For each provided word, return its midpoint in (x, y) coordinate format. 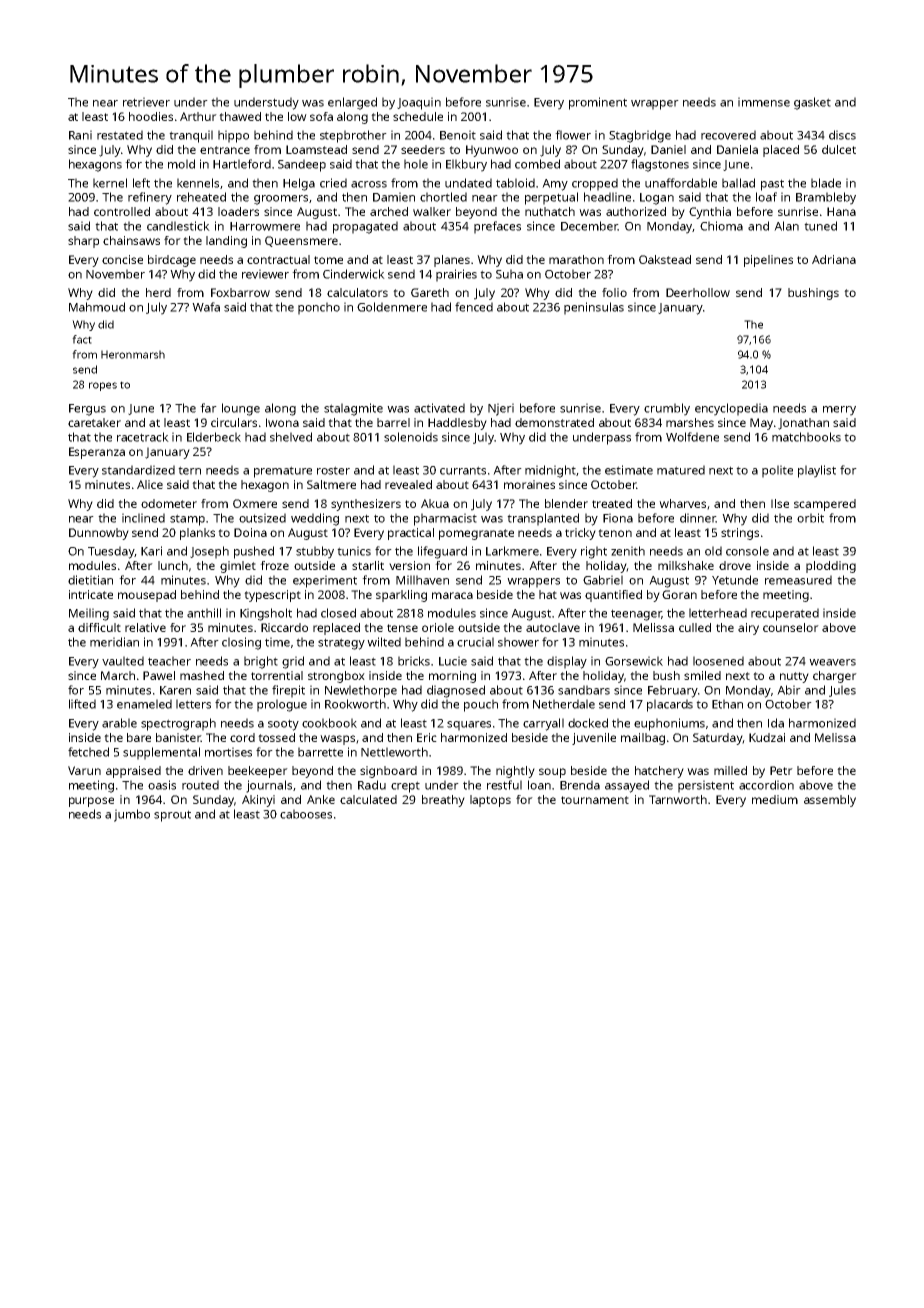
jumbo (132, 815)
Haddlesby (457, 424)
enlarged (352, 103)
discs (842, 135)
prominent (598, 103)
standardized (138, 470)
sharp (83, 242)
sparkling (401, 596)
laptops (490, 801)
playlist (817, 471)
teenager (636, 615)
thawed (240, 116)
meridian (114, 642)
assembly (830, 801)
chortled (443, 197)
